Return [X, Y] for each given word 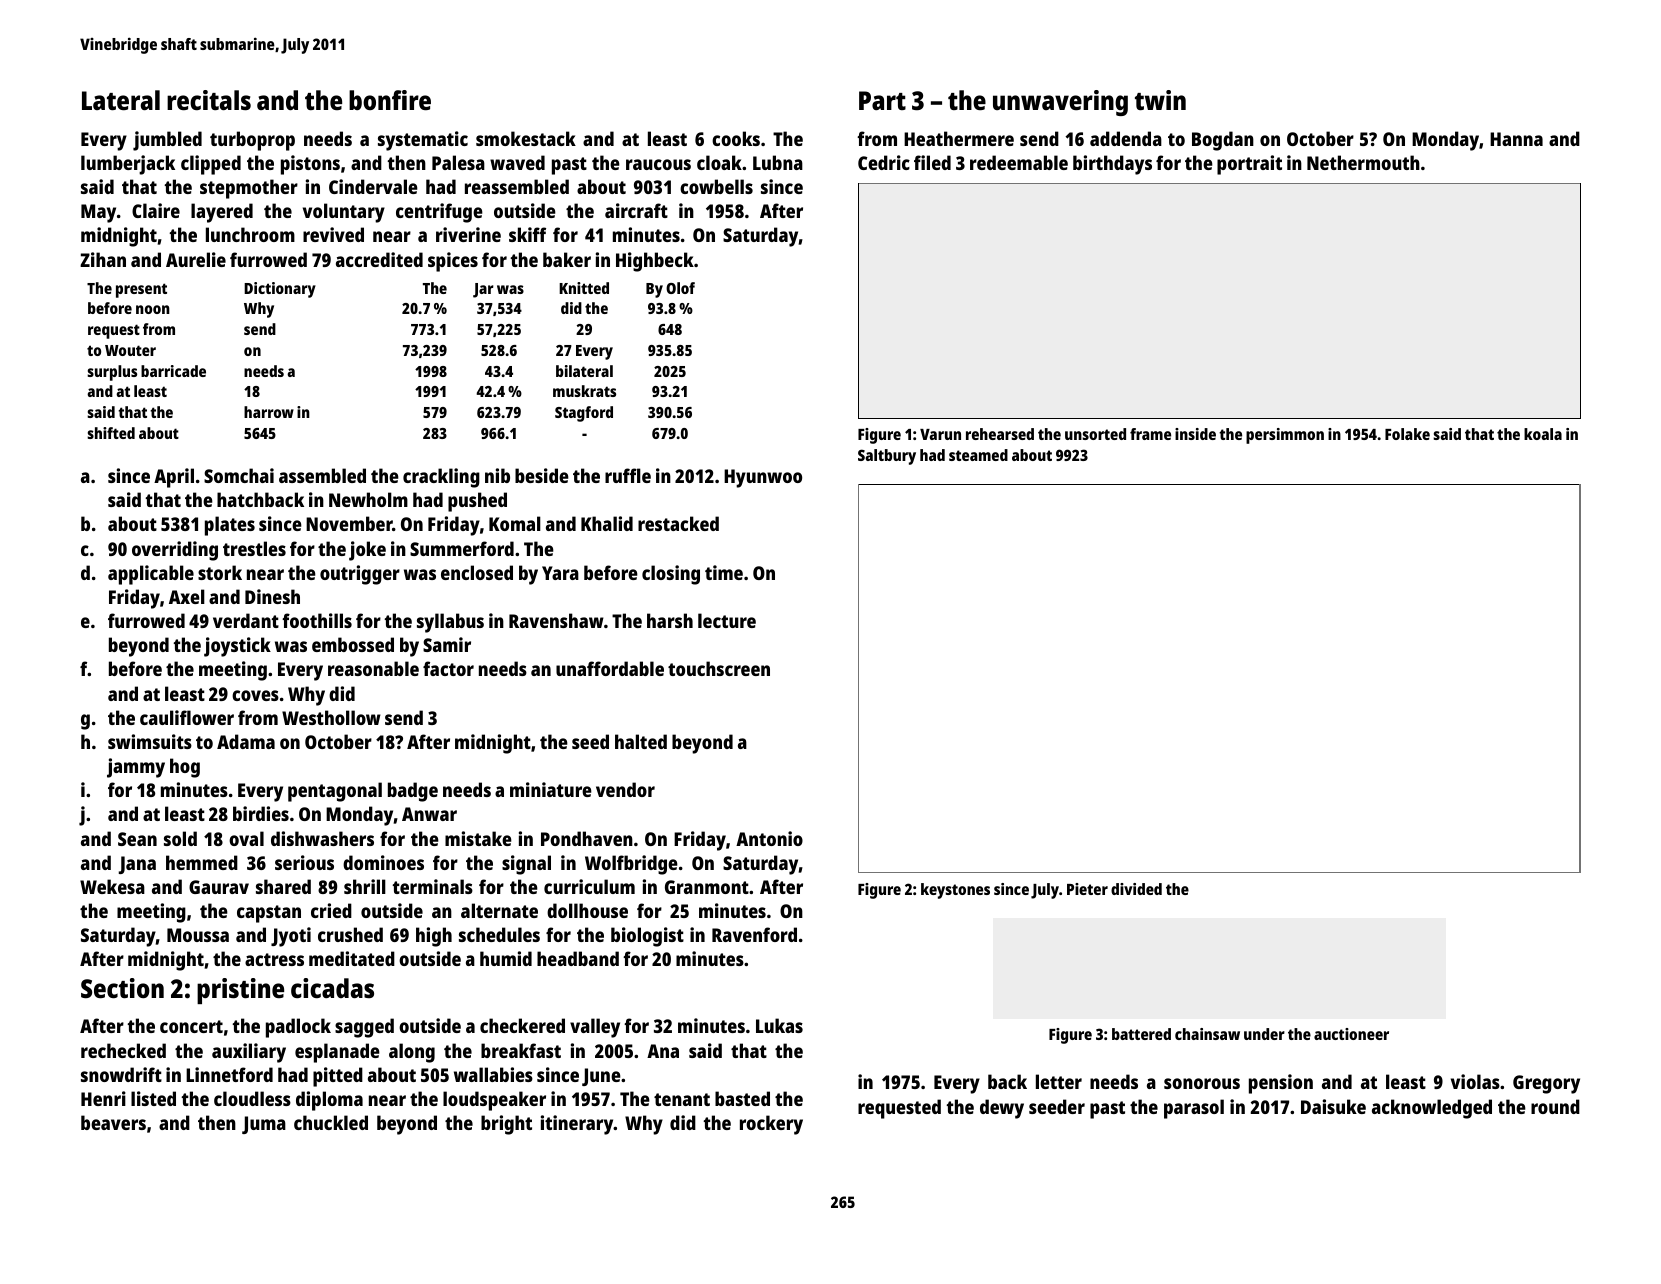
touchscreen [719, 668]
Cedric [884, 162]
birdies [261, 813]
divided [1136, 889]
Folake [1407, 434]
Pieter [1087, 889]
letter [1059, 1081]
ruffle [628, 475]
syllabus [450, 623]
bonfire [390, 100]
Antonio [769, 838]
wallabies [493, 1074]
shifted [111, 433]
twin [1160, 100]
